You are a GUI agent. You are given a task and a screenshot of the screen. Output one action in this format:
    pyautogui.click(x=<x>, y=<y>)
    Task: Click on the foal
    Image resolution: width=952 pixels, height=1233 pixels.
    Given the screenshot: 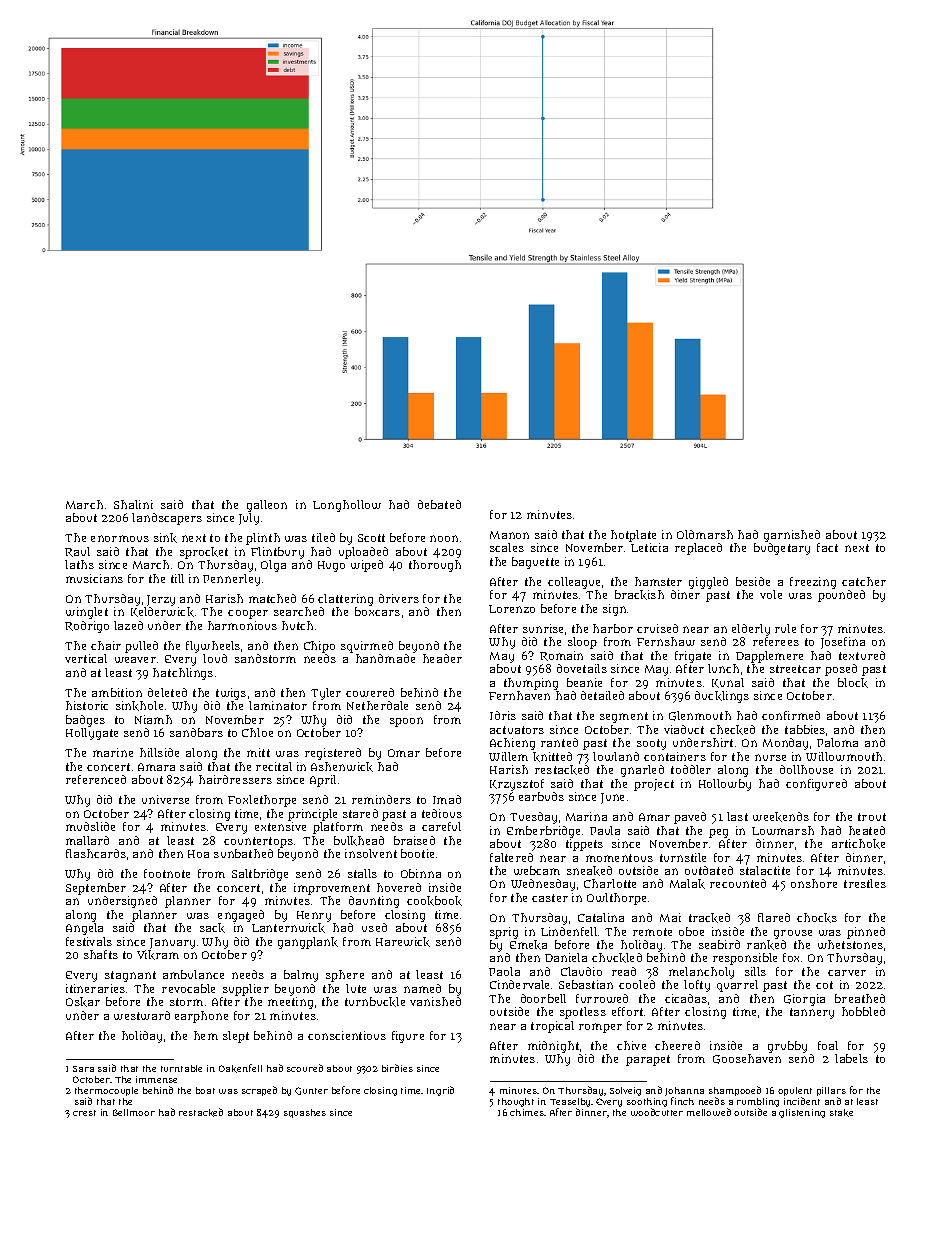 What is the action you would take?
    pyautogui.click(x=828, y=1045)
